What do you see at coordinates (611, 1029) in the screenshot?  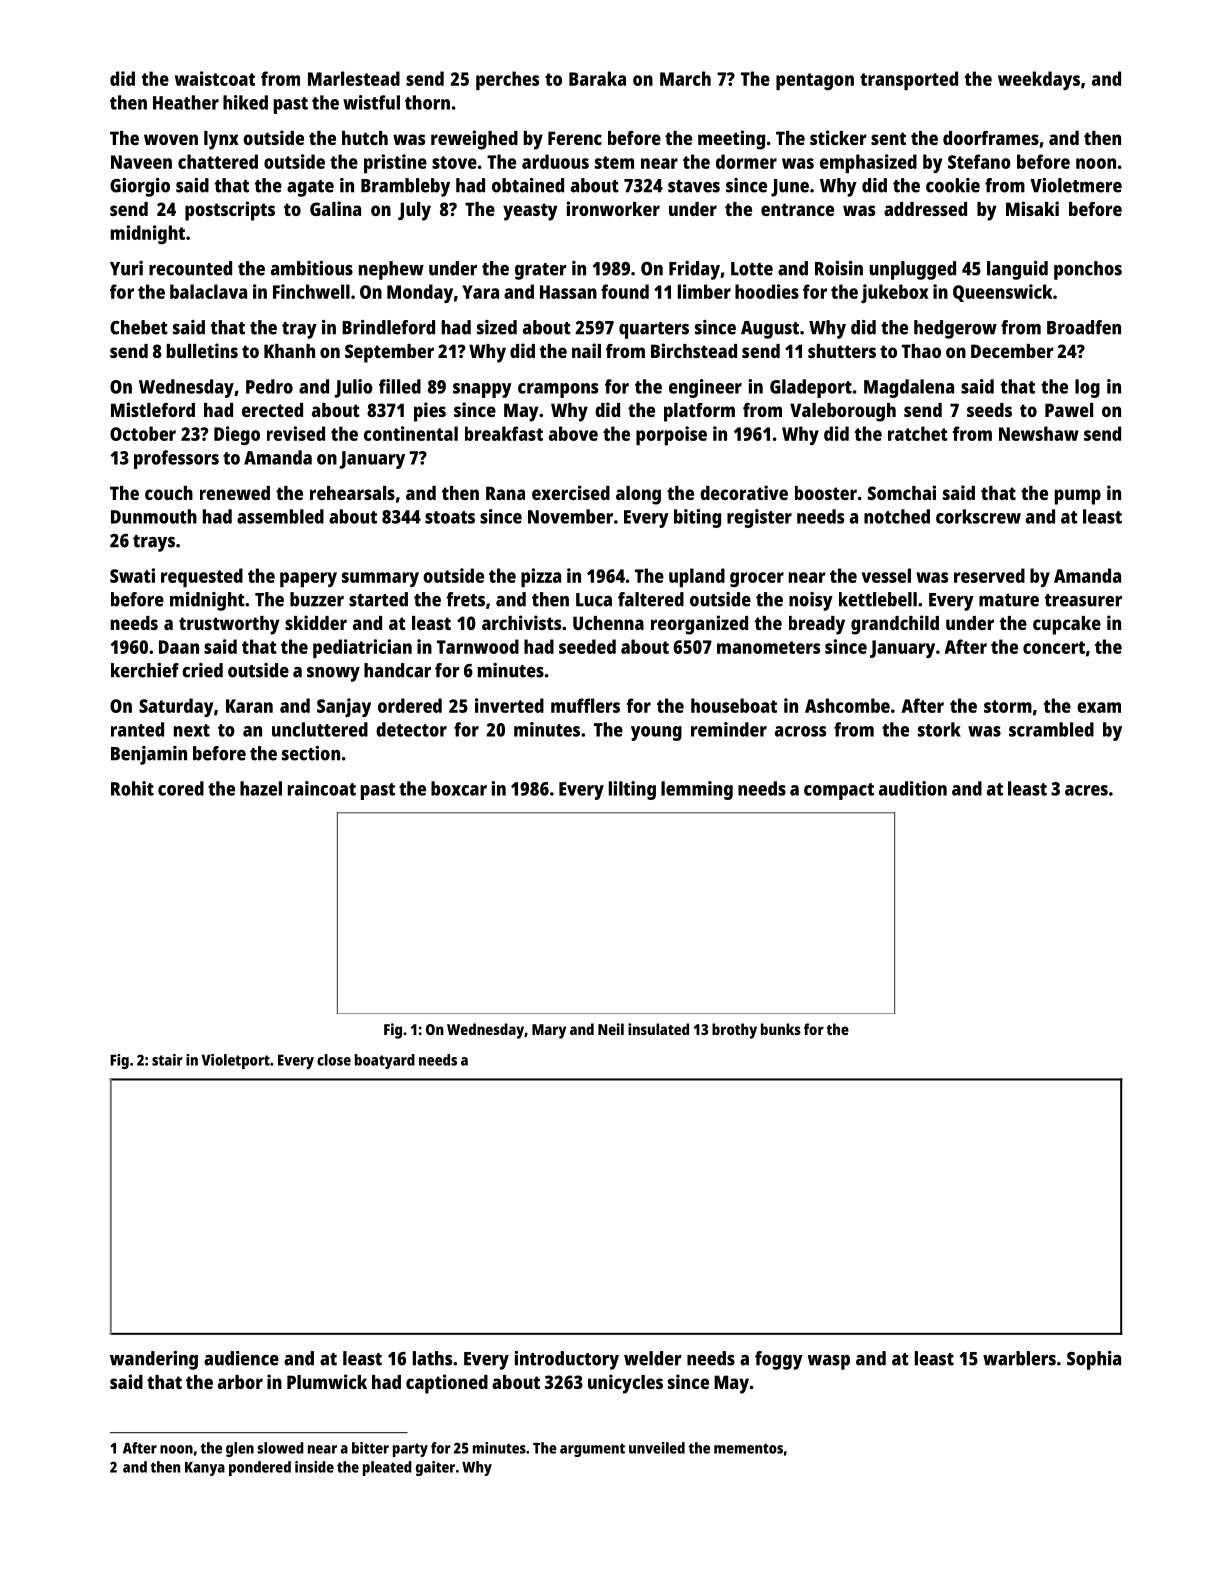 I see `Neil` at bounding box center [611, 1029].
